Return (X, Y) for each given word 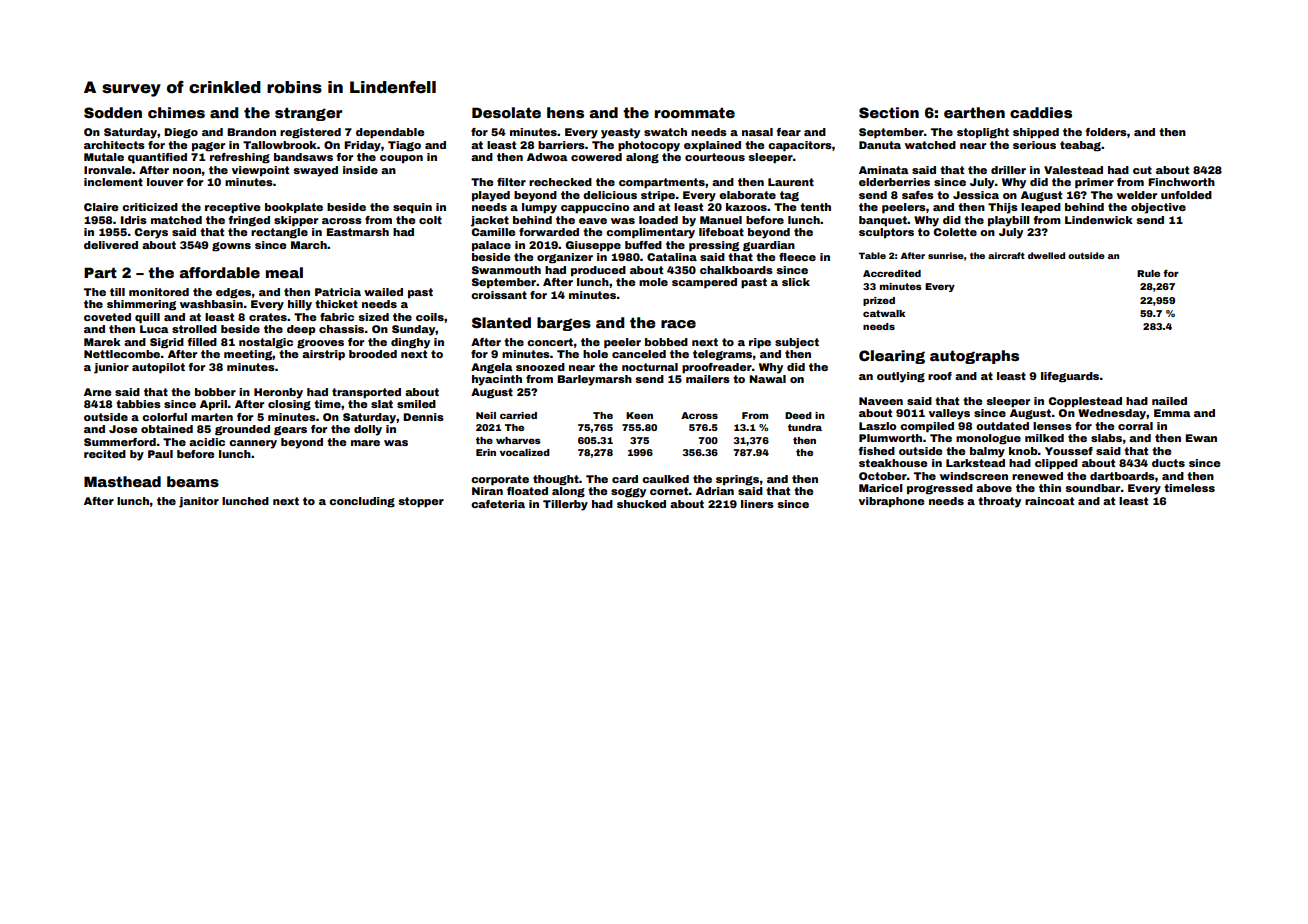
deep (301, 330)
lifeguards (1070, 377)
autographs (974, 357)
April (213, 405)
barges (564, 324)
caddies (1041, 112)
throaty (999, 502)
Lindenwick (1099, 220)
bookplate (294, 208)
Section (889, 112)
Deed (798, 415)
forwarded (549, 232)
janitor (199, 502)
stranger (308, 114)
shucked (641, 504)
